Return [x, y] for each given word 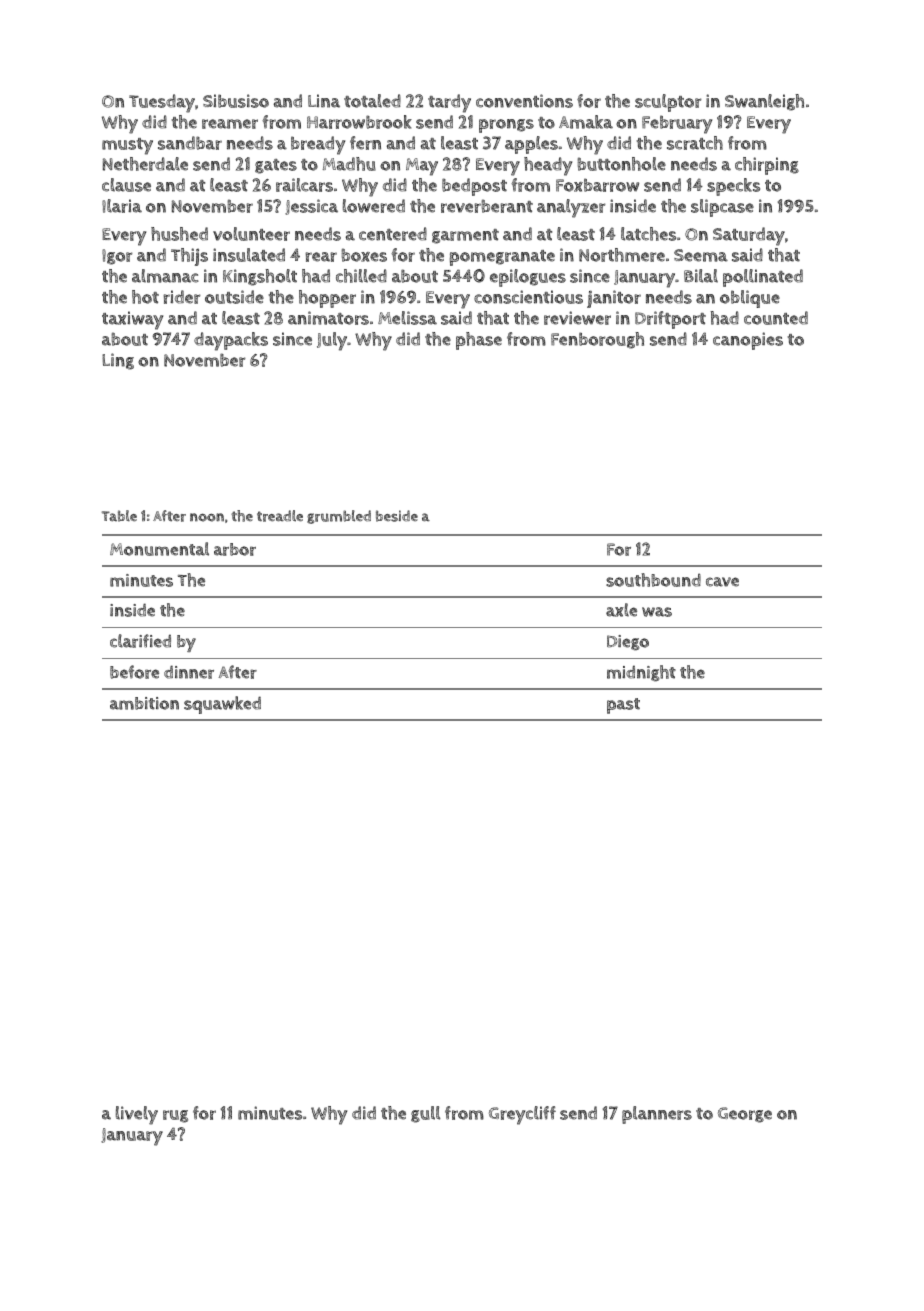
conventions [524, 101]
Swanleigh [764, 102]
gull [425, 1114]
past [623, 706]
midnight [641, 673]
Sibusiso [236, 101]
